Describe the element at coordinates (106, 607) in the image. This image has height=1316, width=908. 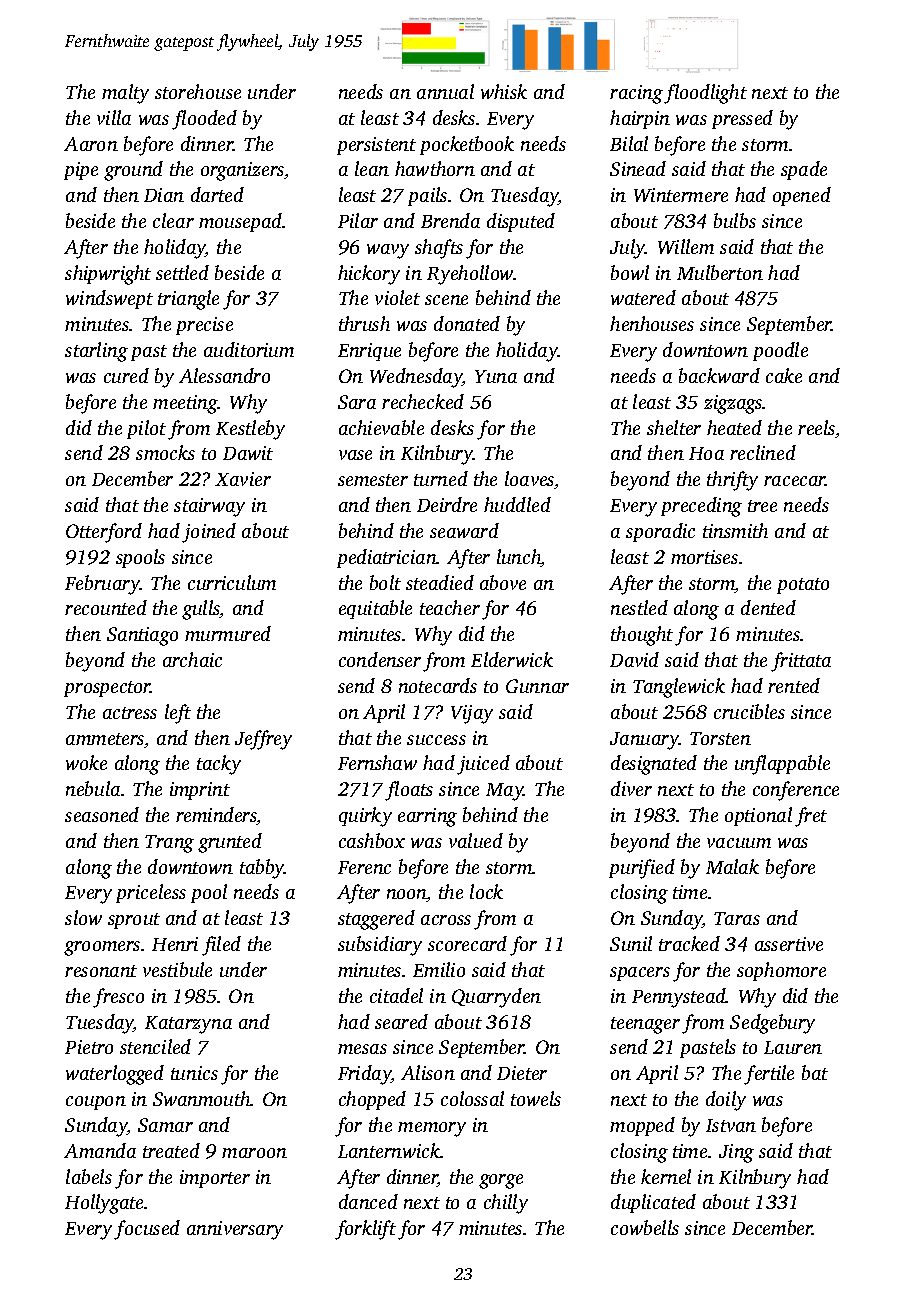
I see `recounted` at that location.
